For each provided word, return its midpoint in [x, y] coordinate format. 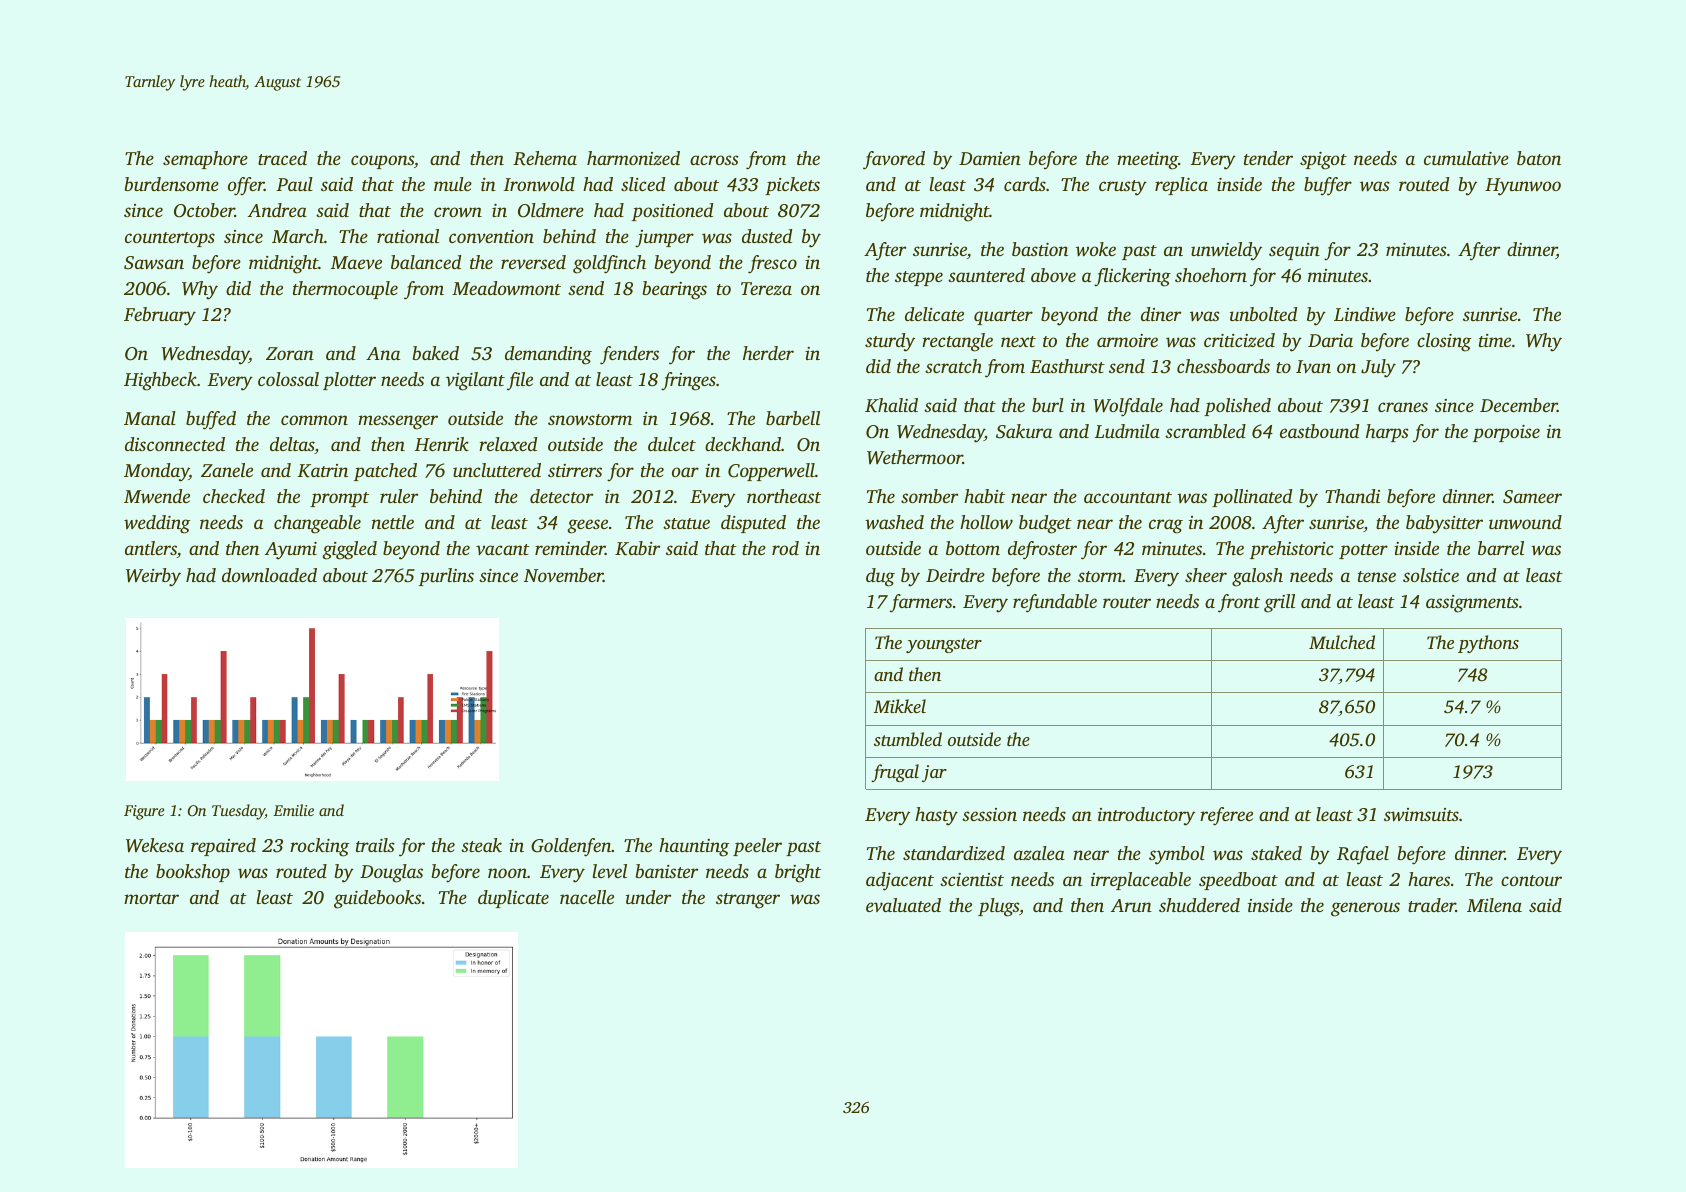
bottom [973, 548]
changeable [317, 524]
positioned [672, 212]
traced [282, 158]
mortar [151, 898]
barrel [1501, 548]
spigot [1323, 161]
